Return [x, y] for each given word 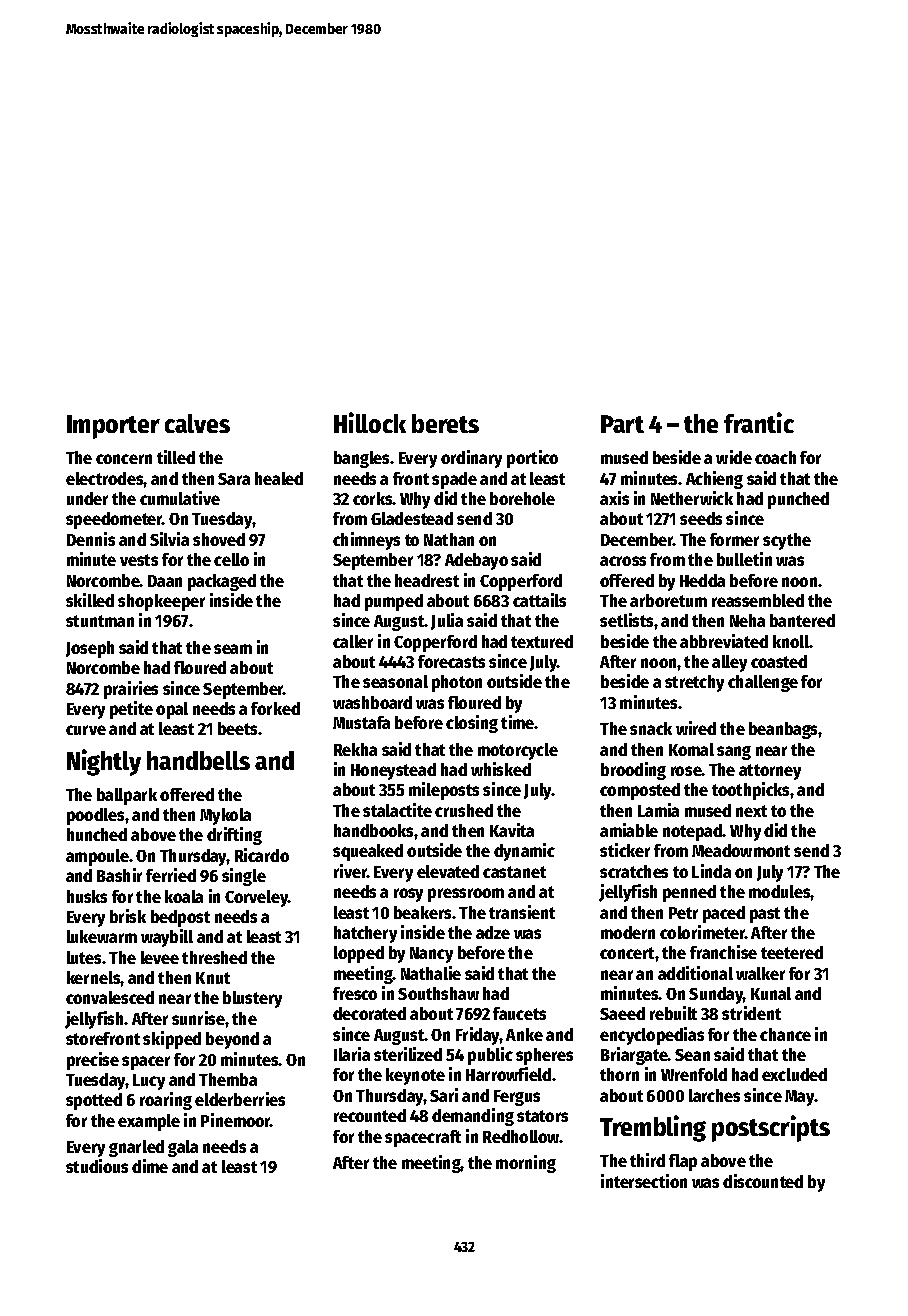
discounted [763, 1181]
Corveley [257, 898]
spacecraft [423, 1138]
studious [97, 1166]
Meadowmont [741, 850]
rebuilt [673, 1013]
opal [172, 710]
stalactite [397, 810]
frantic [759, 422]
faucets [519, 1013]
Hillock [370, 422]
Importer [113, 427]
